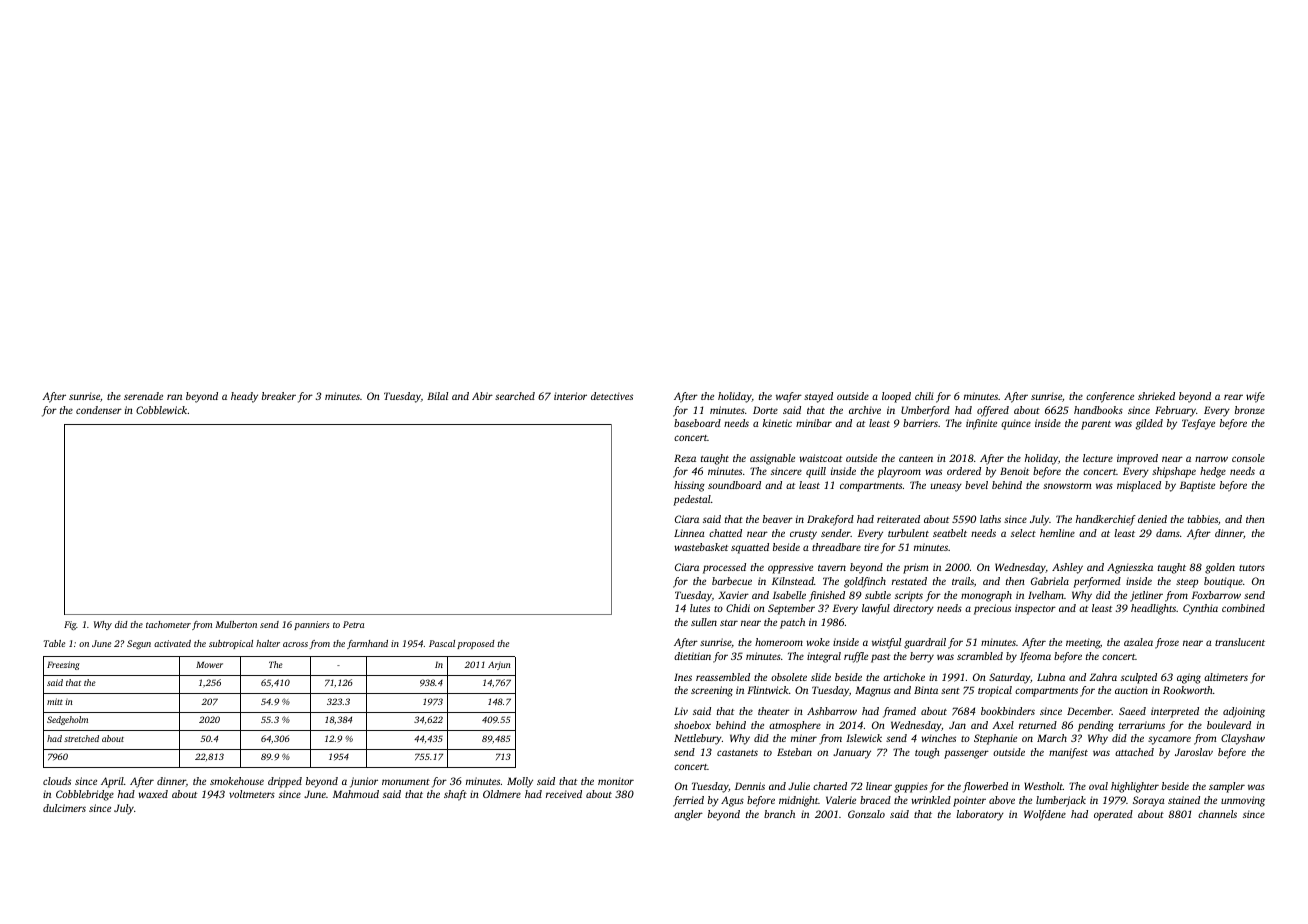 The width and height of the document is (1308, 924). Describe the element at coordinates (279, 396) in the document. I see `breaker` at that location.
